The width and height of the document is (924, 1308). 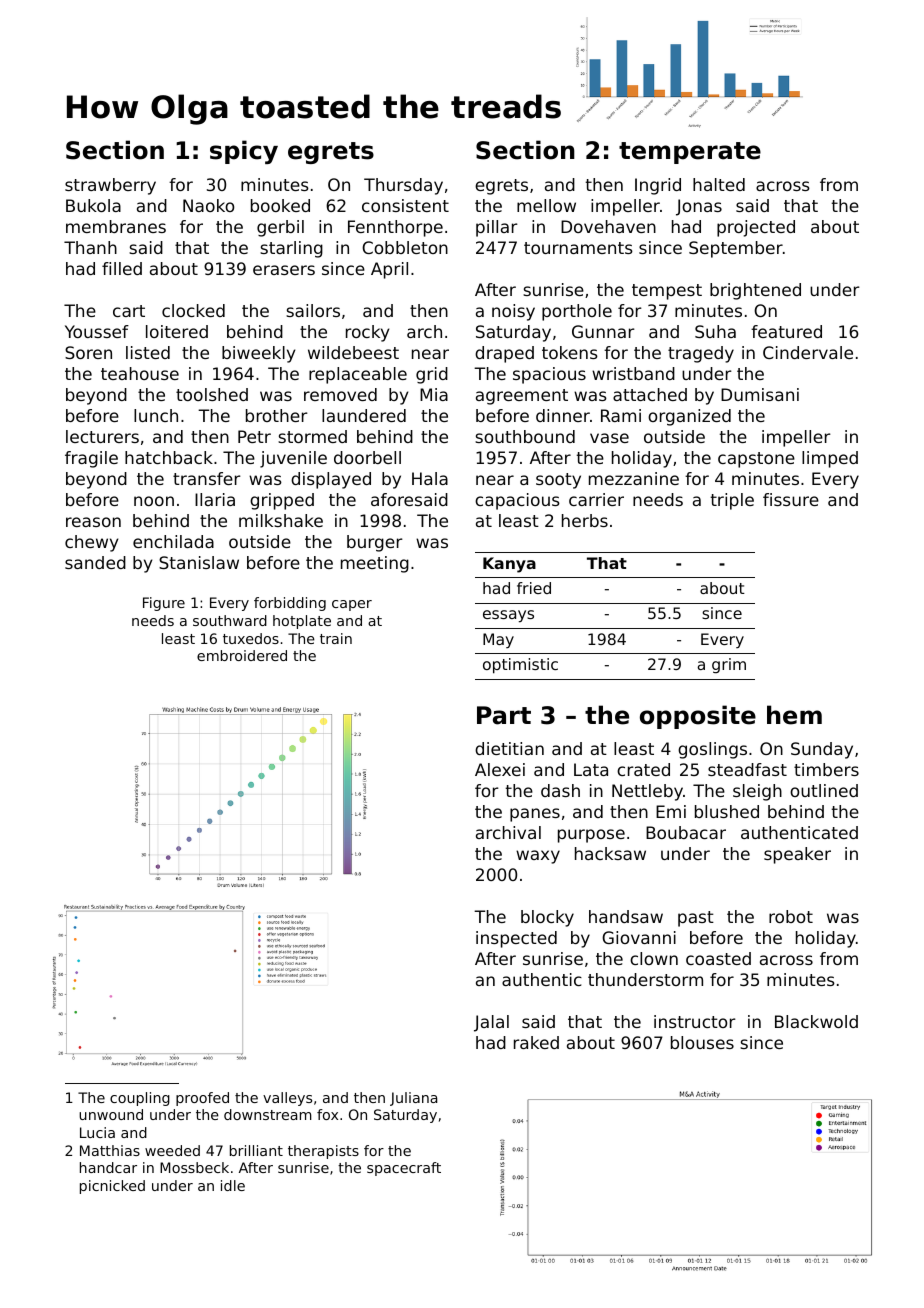 What do you see at coordinates (242, 655) in the document?
I see `embroidered` at bounding box center [242, 655].
